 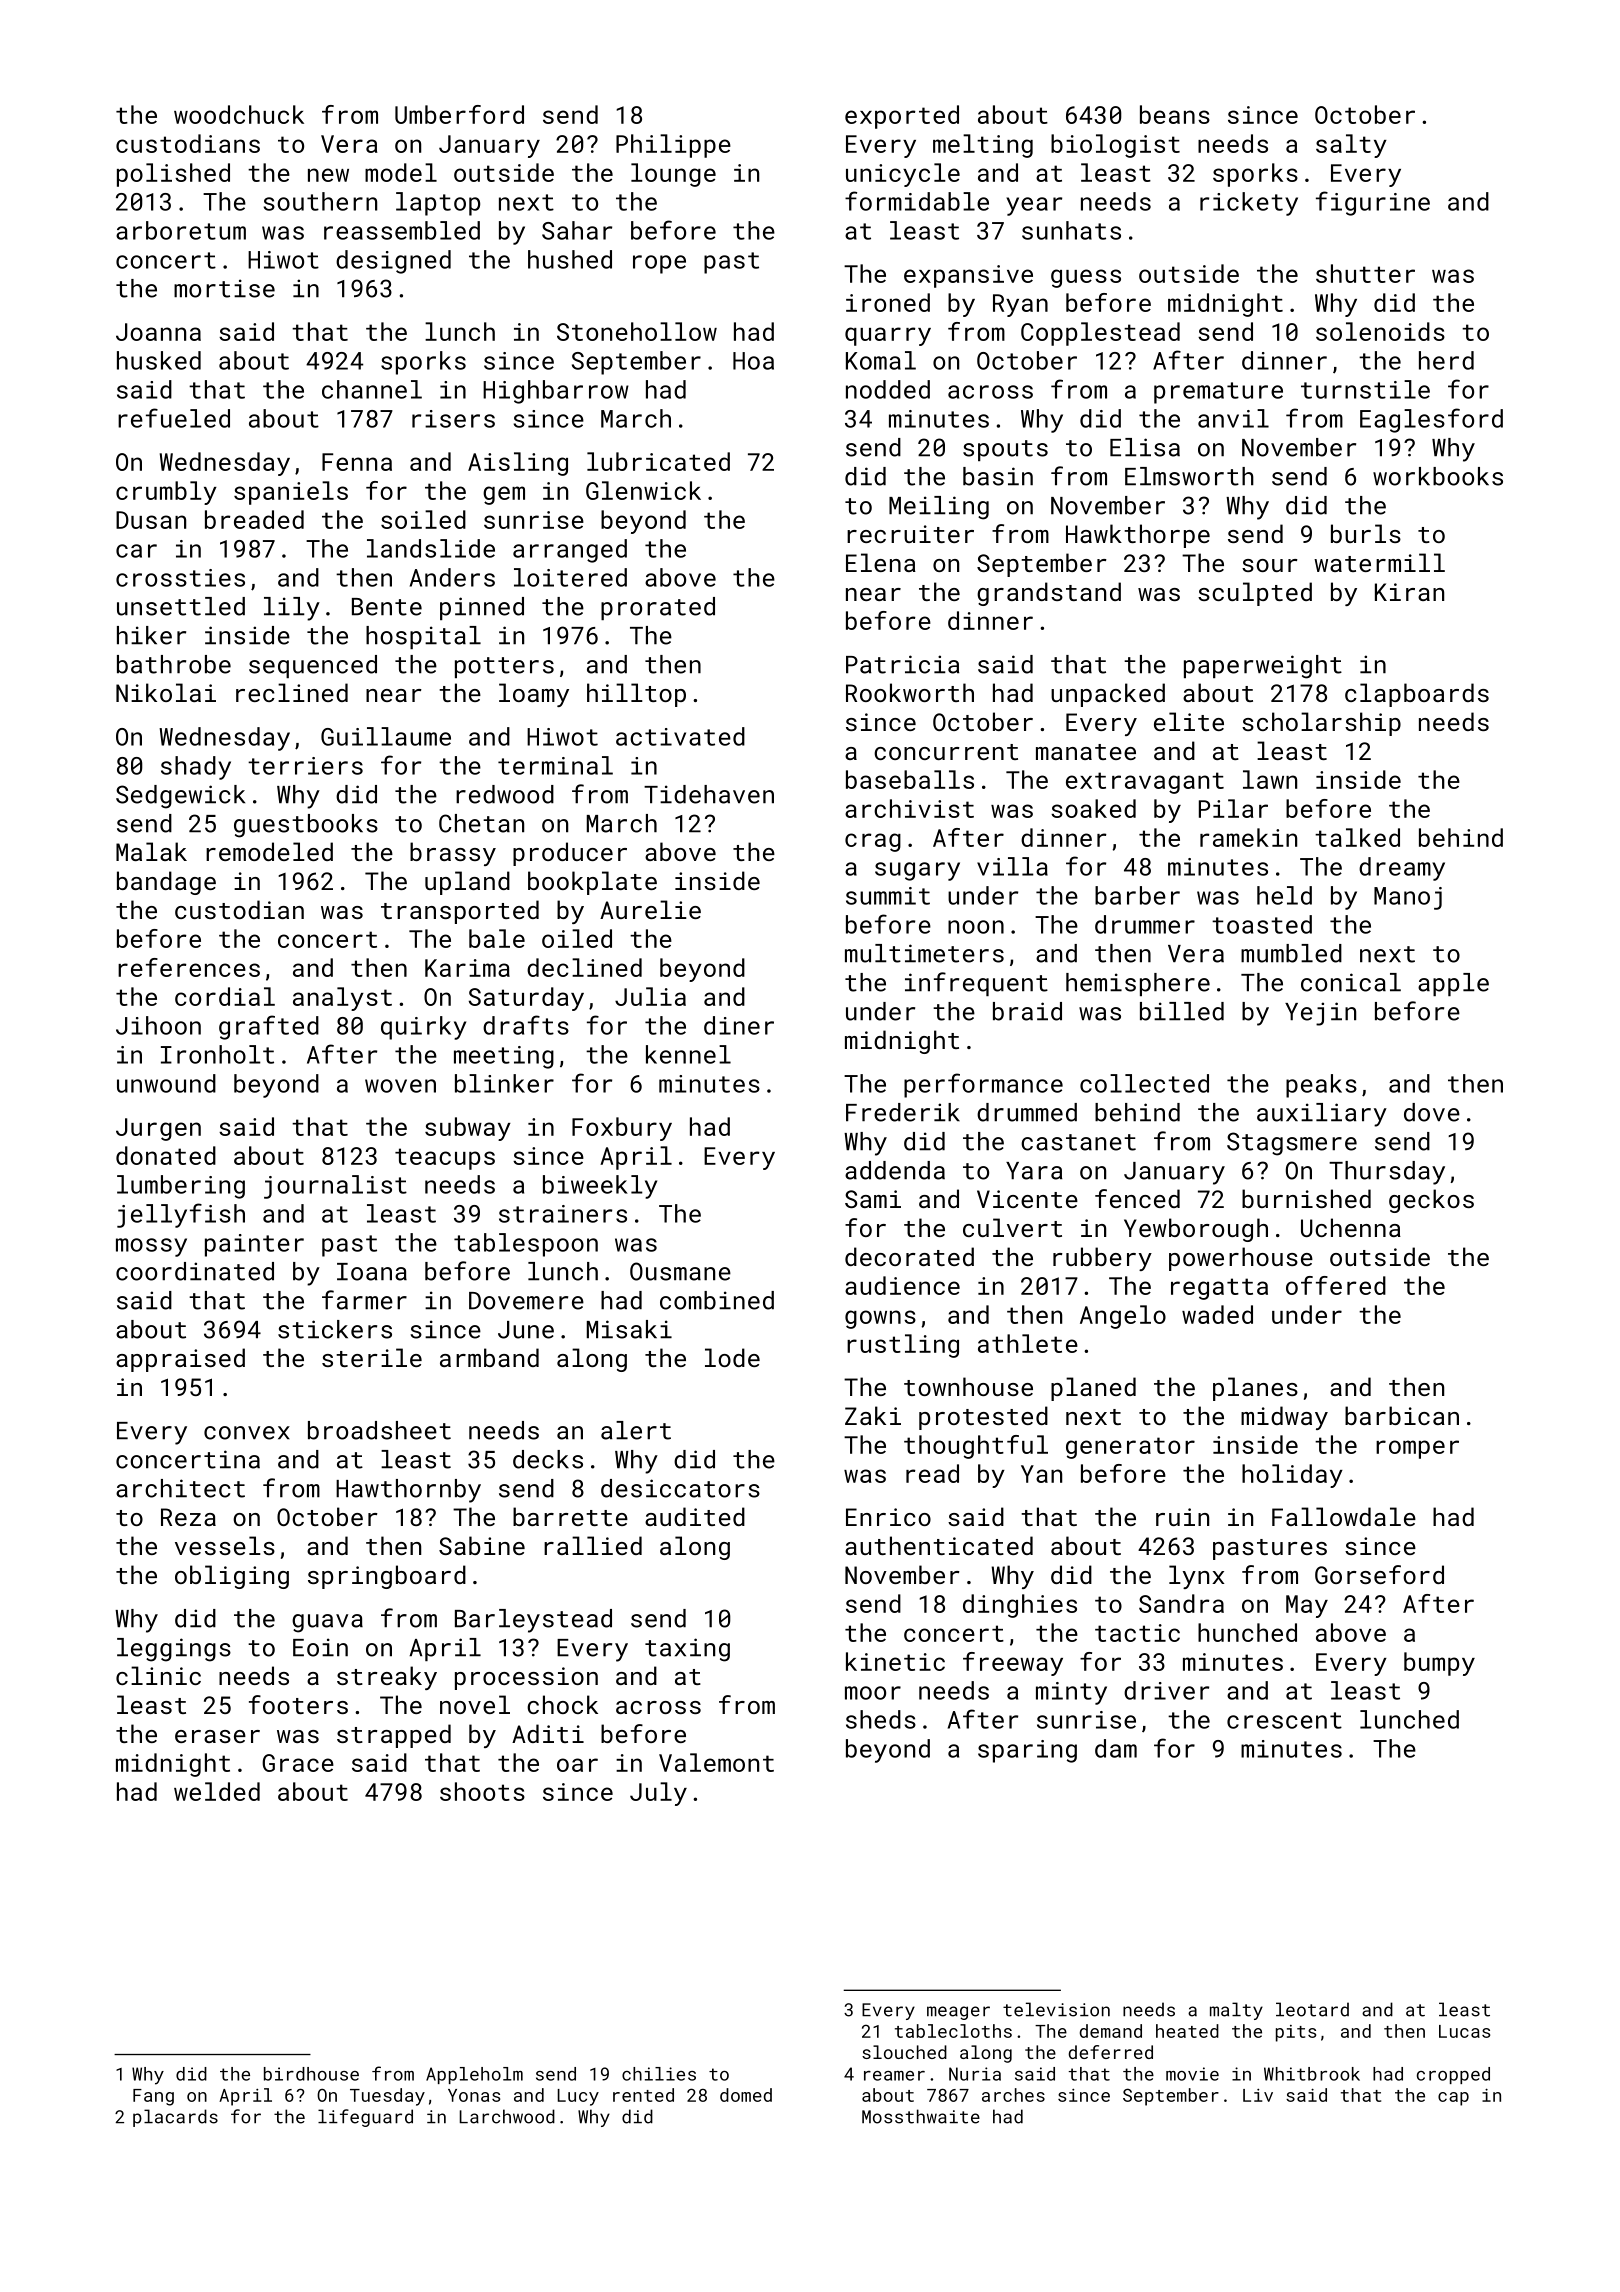 I want to click on woodchuck, so click(x=239, y=114).
